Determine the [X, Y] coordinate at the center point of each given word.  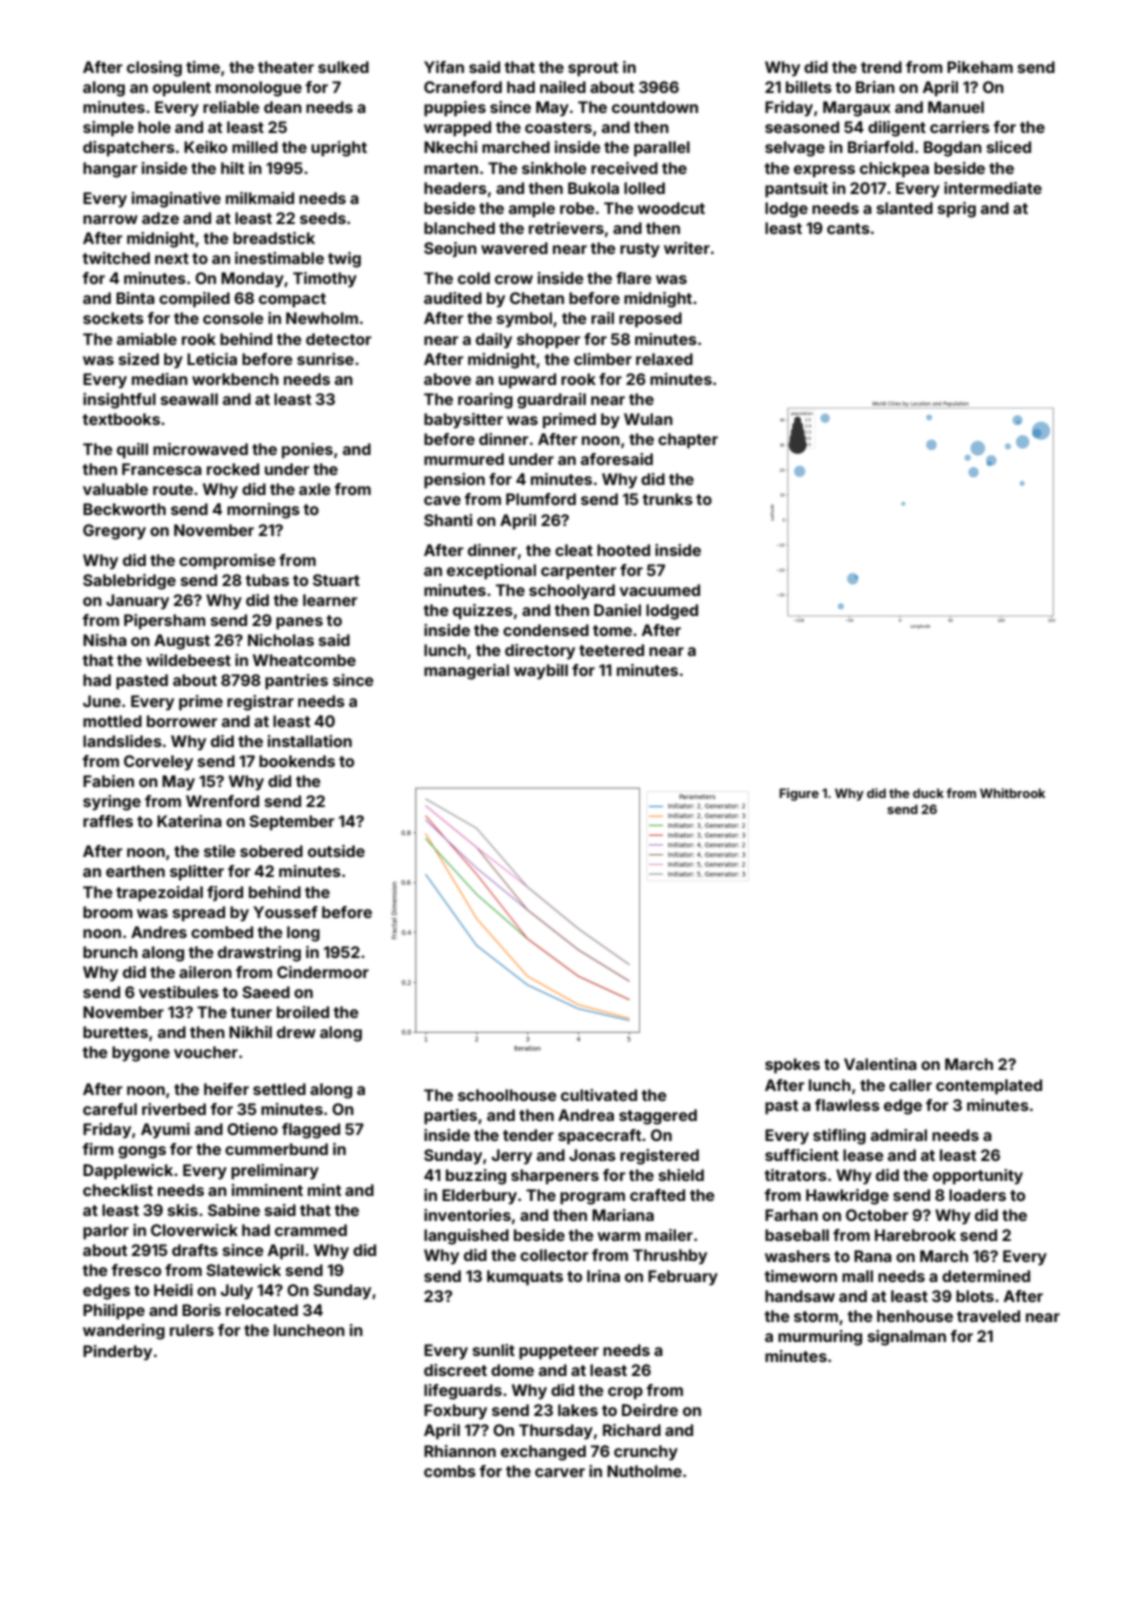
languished [466, 1237]
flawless [847, 1105]
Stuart [336, 580]
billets [809, 87]
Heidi [173, 1290]
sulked [343, 67]
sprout [593, 69]
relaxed [664, 359]
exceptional [491, 572]
